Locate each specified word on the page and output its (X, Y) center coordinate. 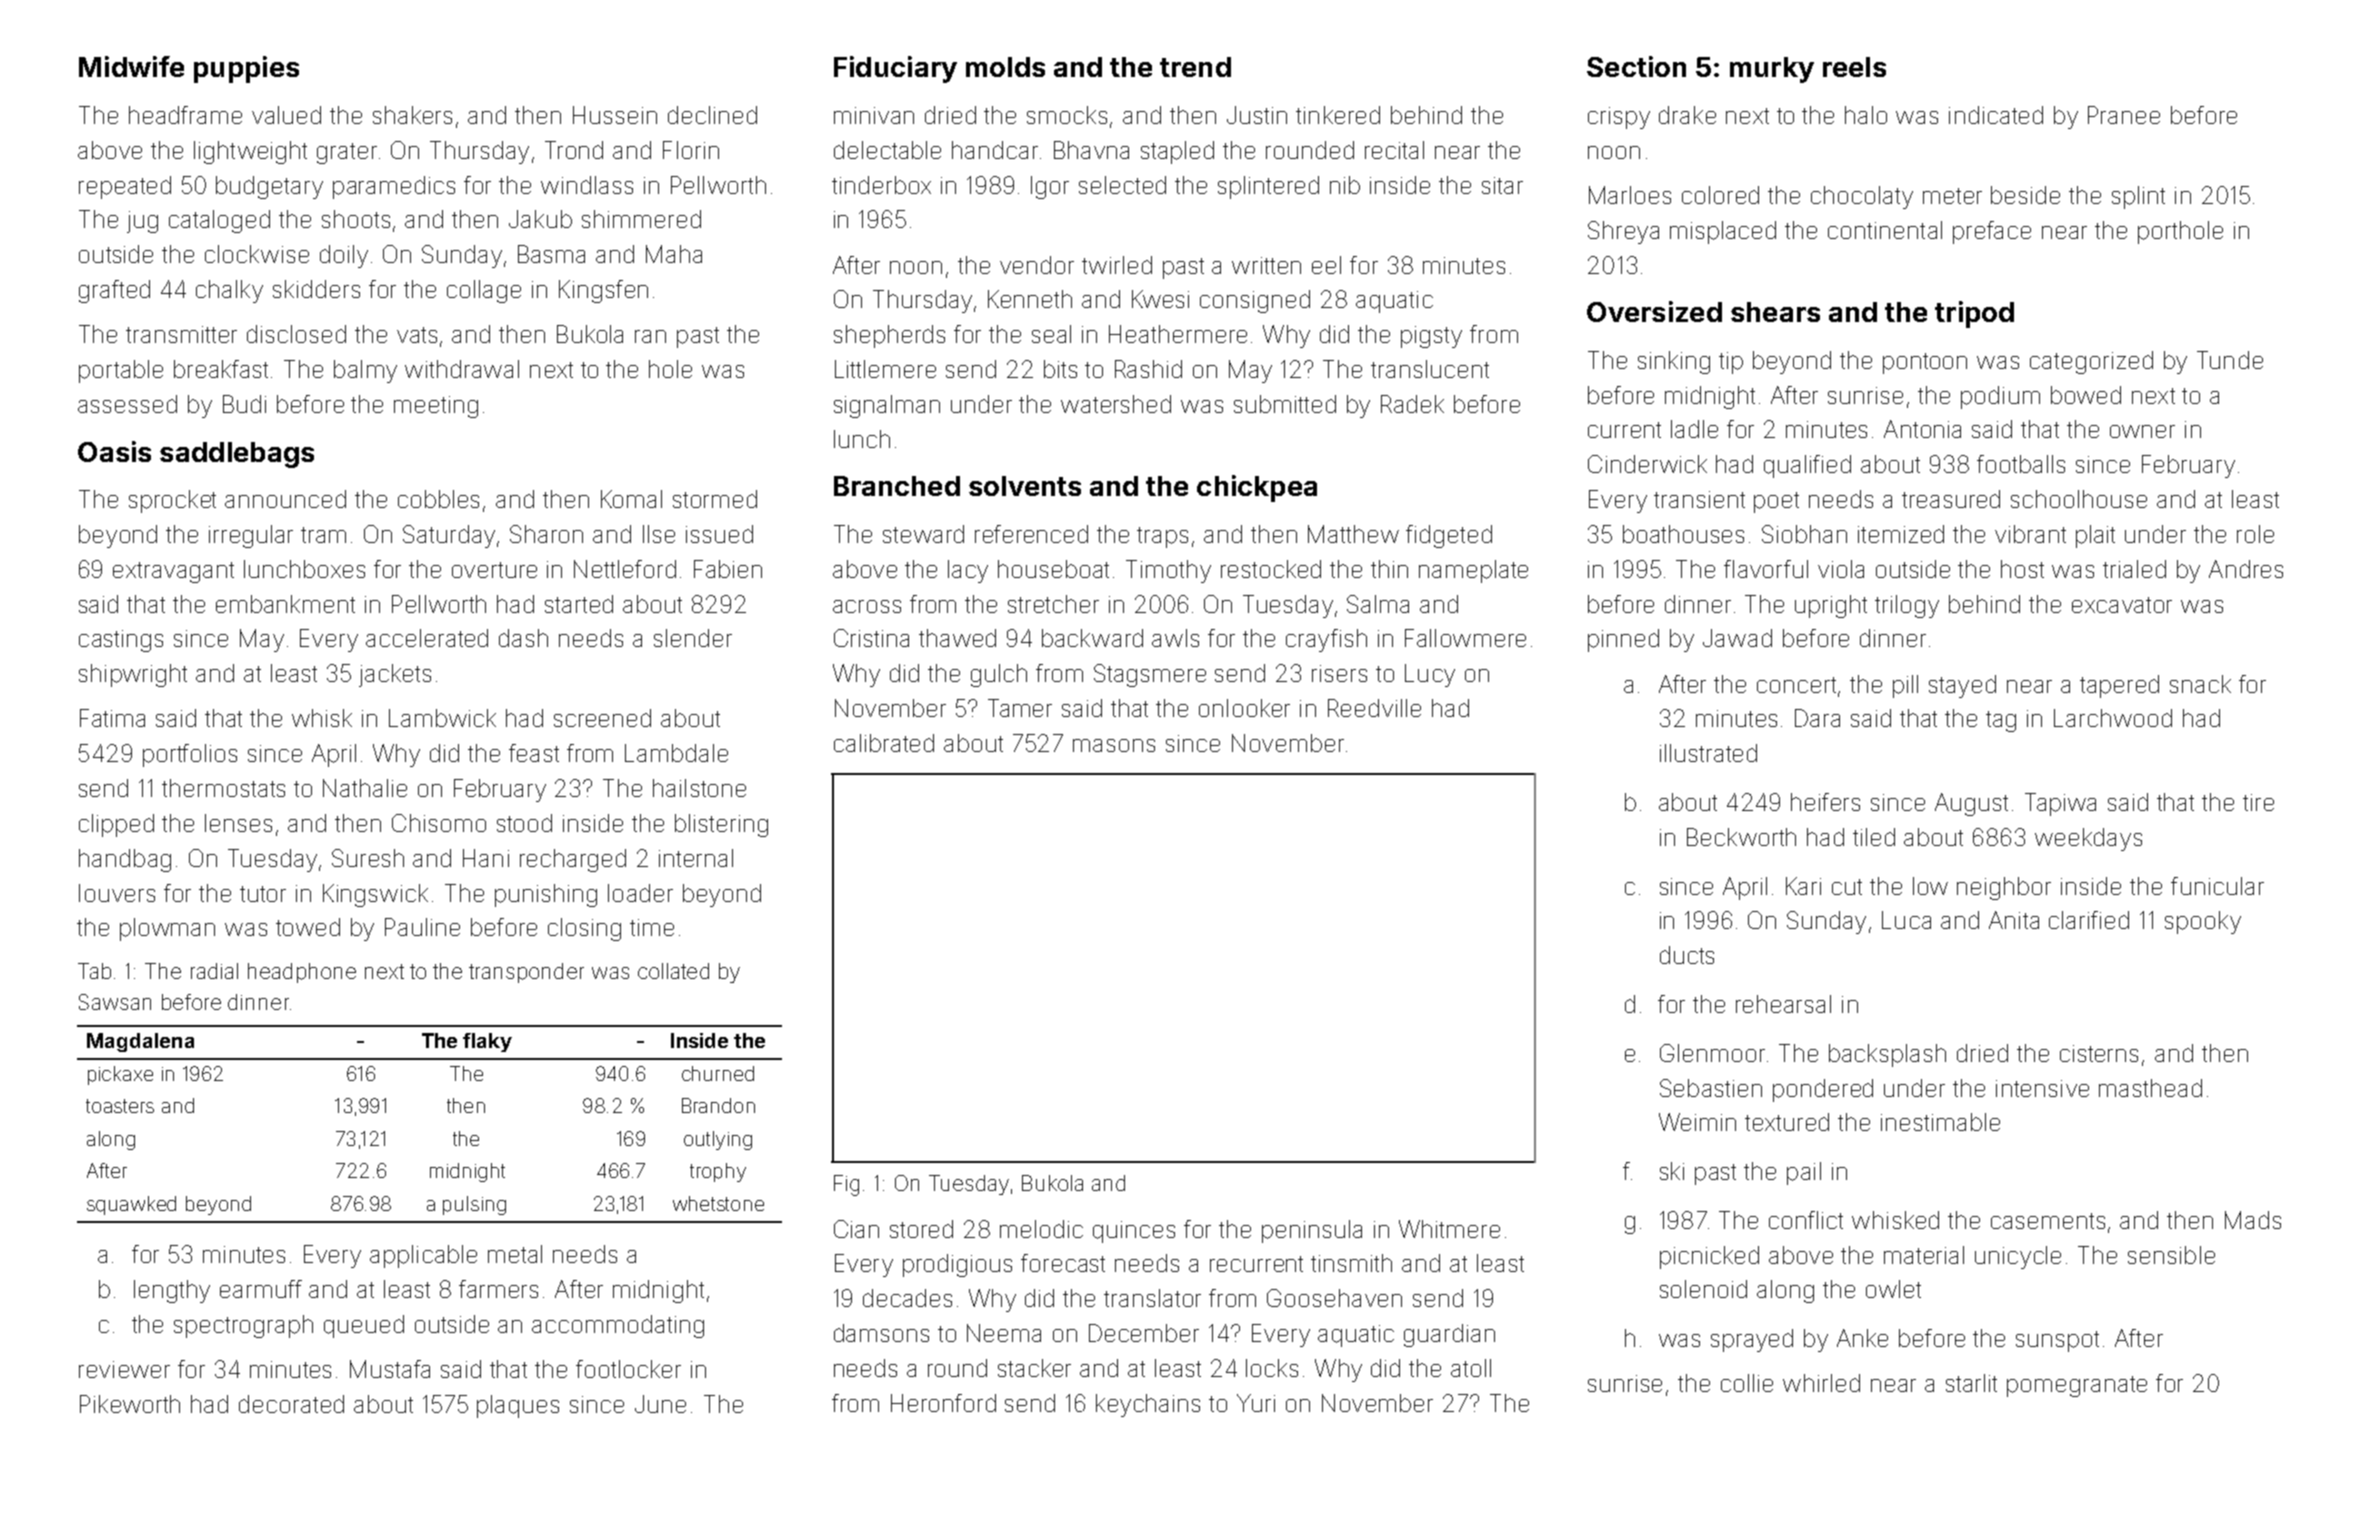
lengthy (172, 1291)
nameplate (1473, 571)
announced (285, 499)
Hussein (615, 115)
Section (1636, 66)
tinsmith (1351, 1263)
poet (1776, 502)
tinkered (1338, 115)
